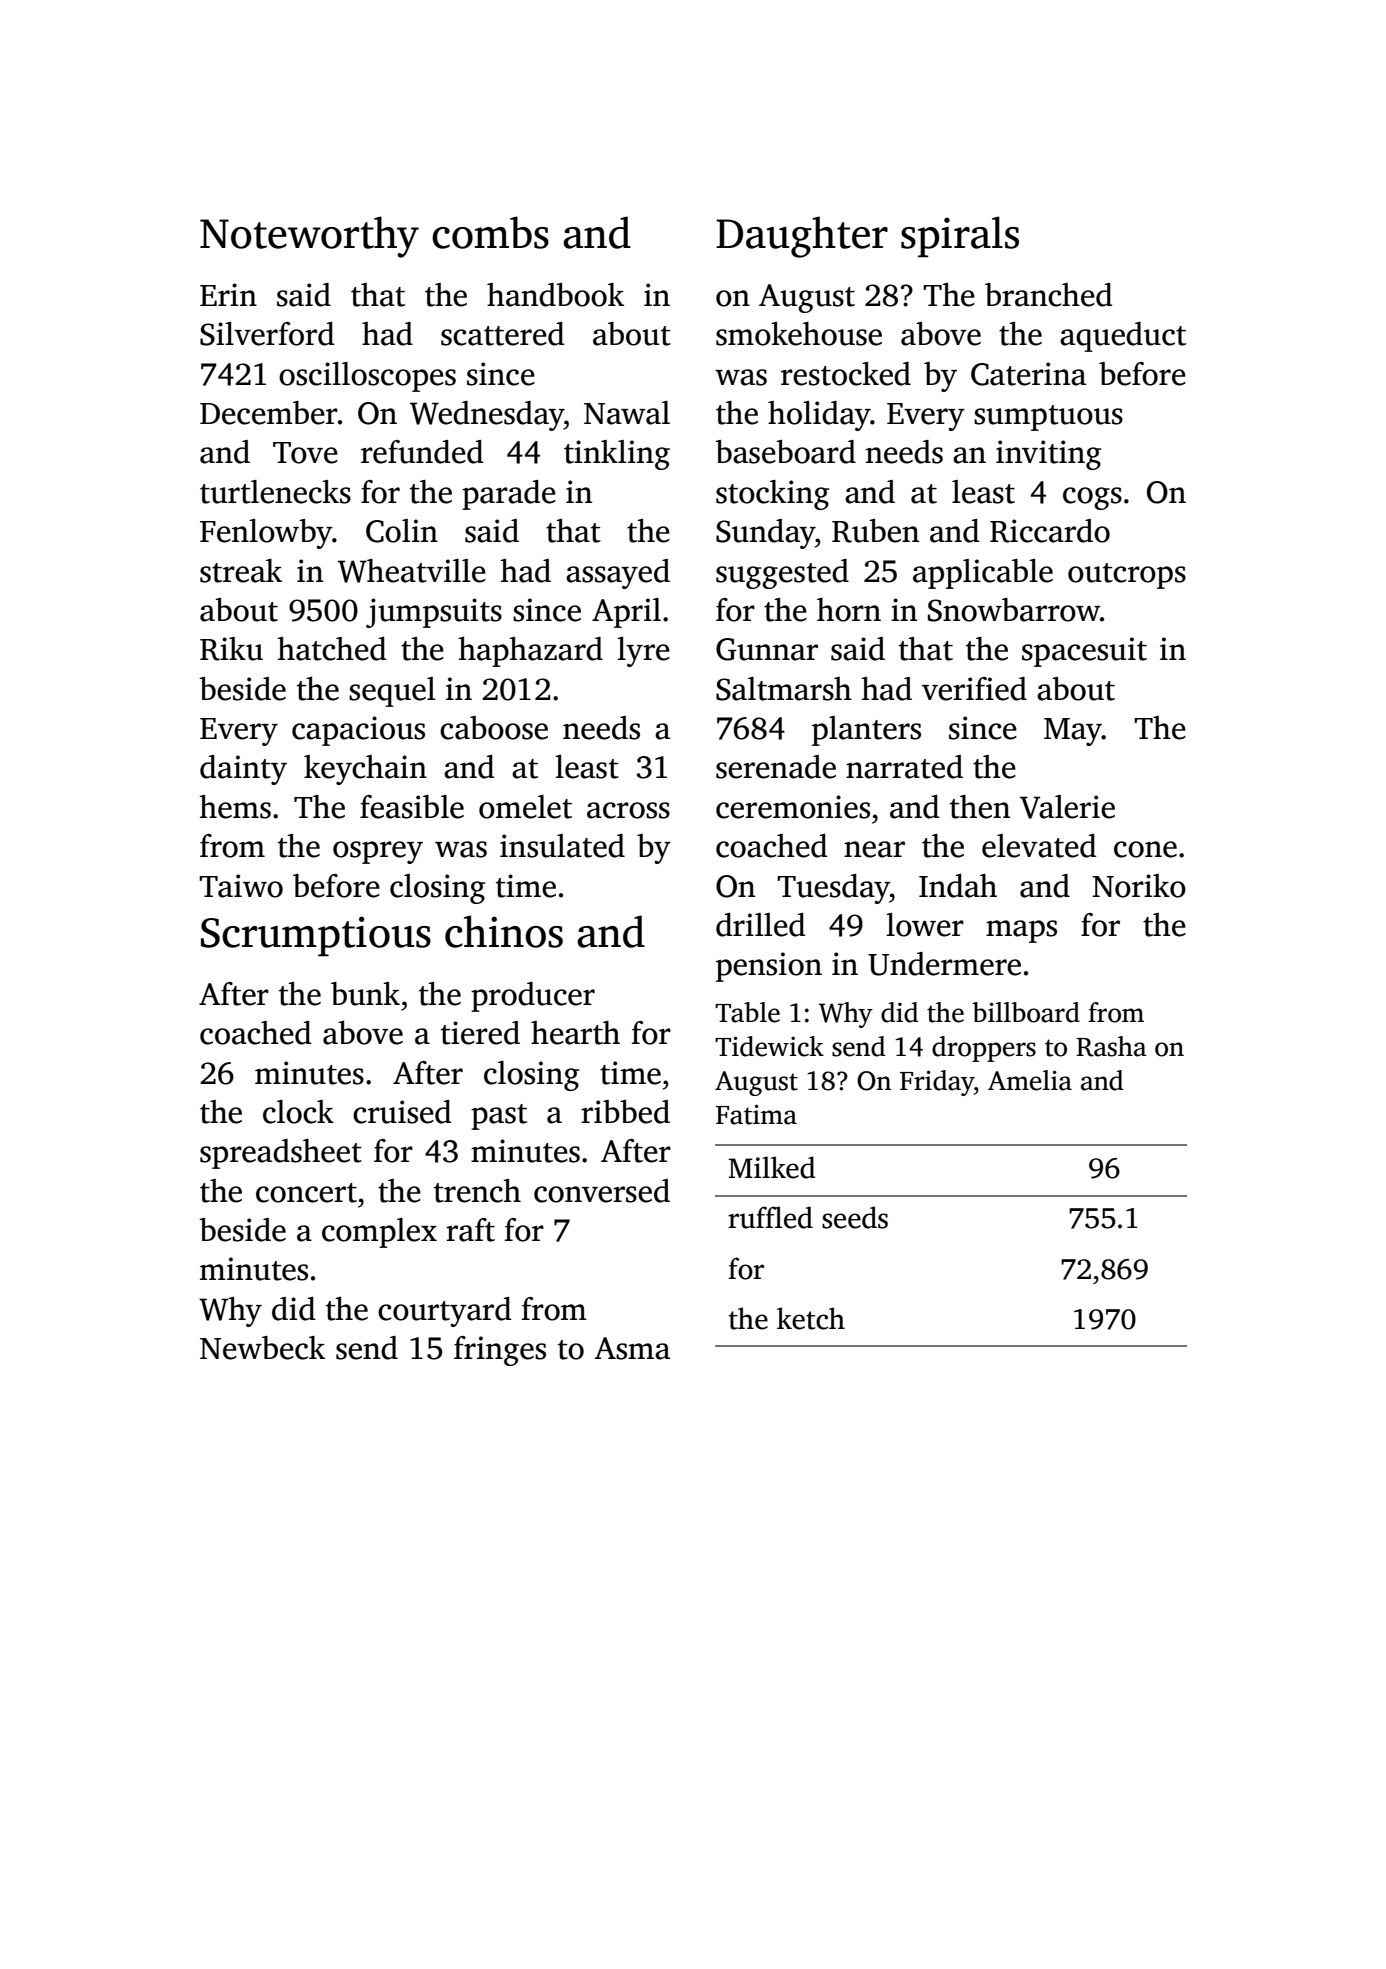 The image size is (1386, 1969). Describe the element at coordinates (367, 377) in the screenshot. I see `oscilloscopes` at that location.
